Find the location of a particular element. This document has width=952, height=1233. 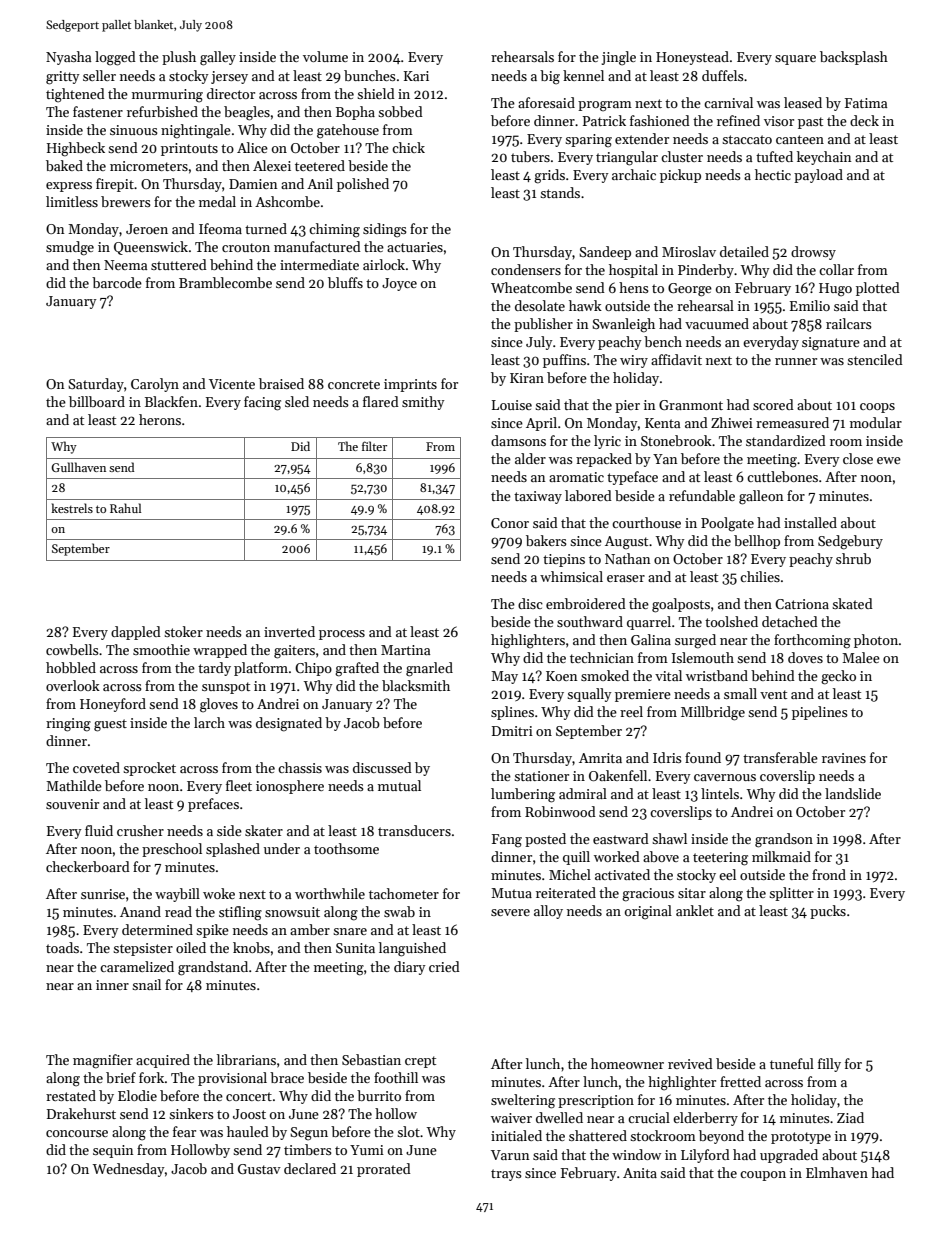

turned is located at coordinates (266, 228).
